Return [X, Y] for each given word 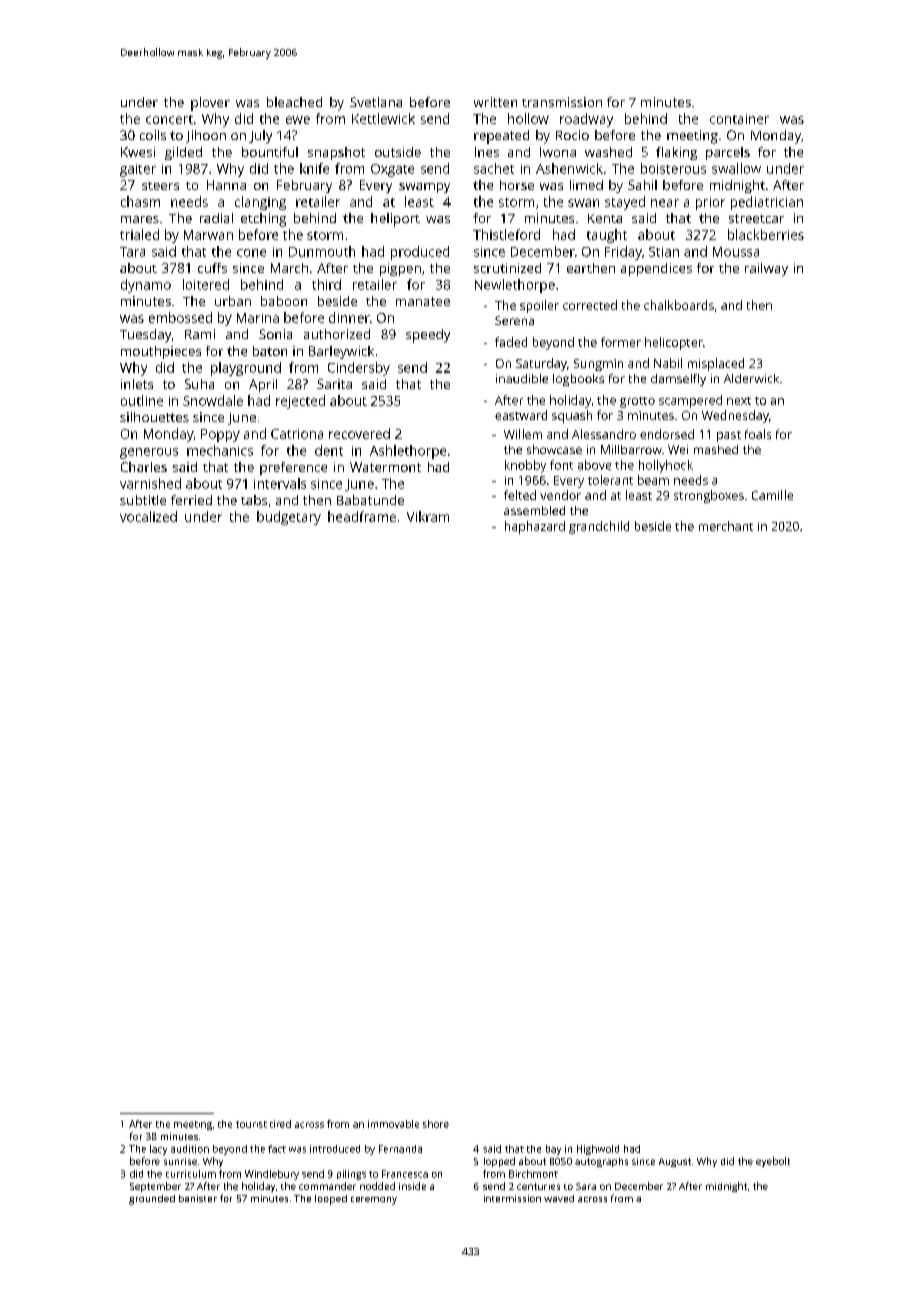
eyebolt [773, 1162]
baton [270, 351]
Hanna [226, 185]
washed [608, 152]
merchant [726, 526]
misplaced [716, 364]
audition [190, 1149]
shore [436, 1124]
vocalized [148, 516]
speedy [428, 336]
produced [420, 253]
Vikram [428, 516]
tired [280, 1124]
